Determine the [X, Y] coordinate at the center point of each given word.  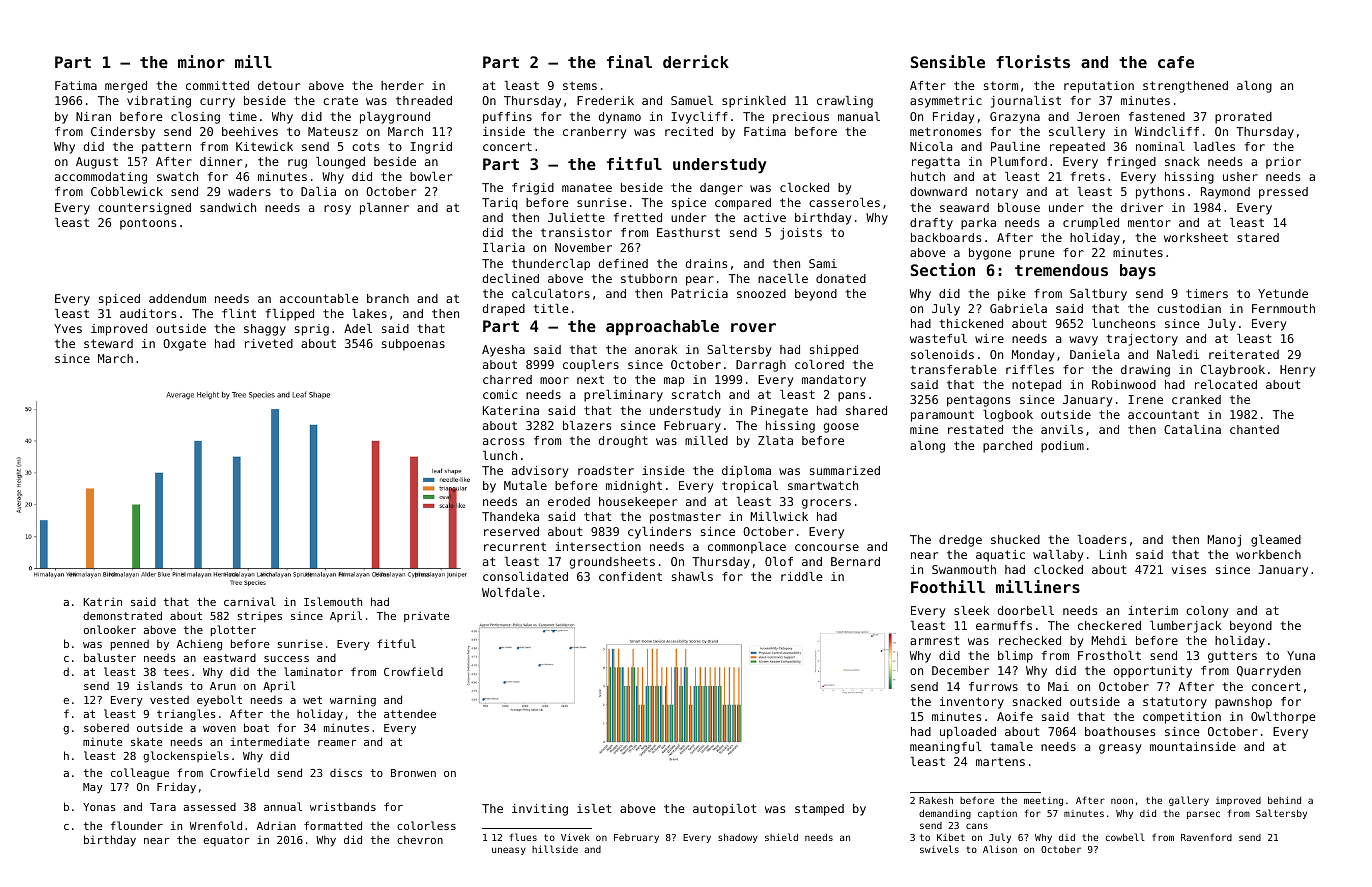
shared [866, 410]
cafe [1176, 62]
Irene [1145, 399]
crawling [845, 102]
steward [108, 343]
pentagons [978, 401]
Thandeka [510, 516]
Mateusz [333, 131]
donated [841, 278]
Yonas [99, 807]
